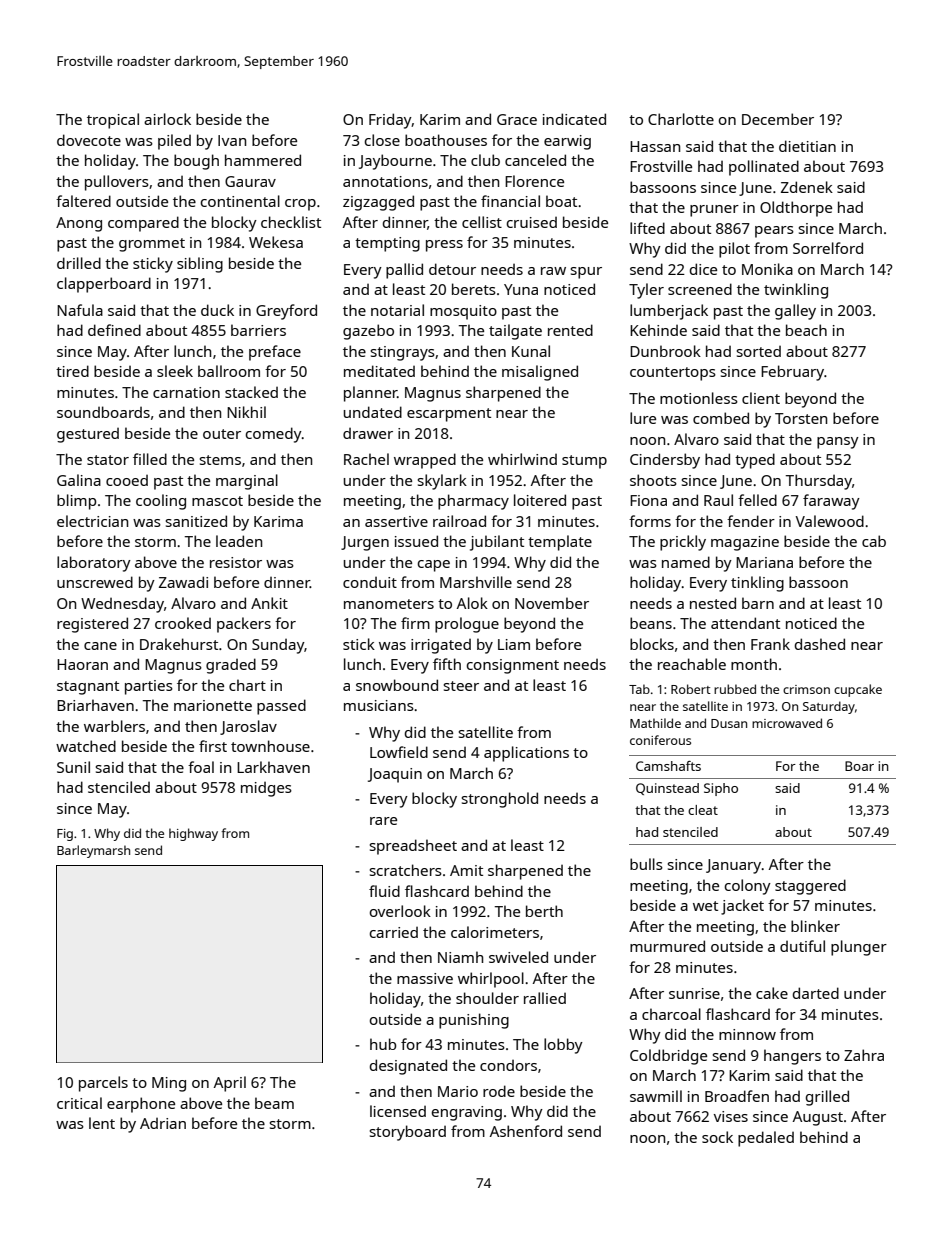  What do you see at coordinates (200, 265) in the screenshot?
I see `sibling` at bounding box center [200, 265].
